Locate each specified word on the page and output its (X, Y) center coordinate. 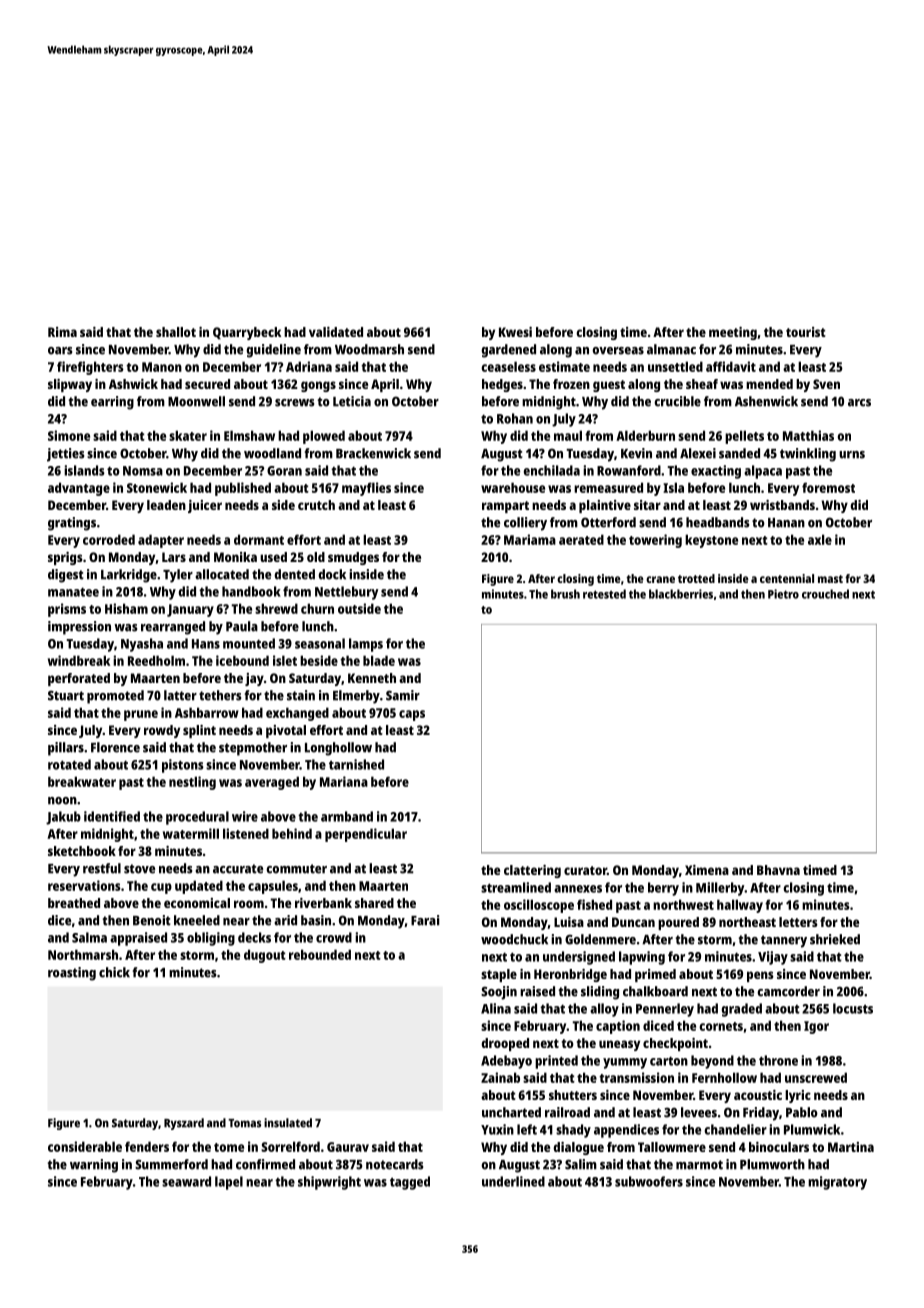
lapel (229, 1183)
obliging (211, 939)
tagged (410, 1183)
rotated (69, 764)
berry (663, 889)
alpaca (763, 472)
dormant (259, 539)
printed (556, 1062)
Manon (162, 367)
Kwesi (515, 332)
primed (655, 975)
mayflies (366, 489)
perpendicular (366, 835)
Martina (851, 1147)
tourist (806, 332)
